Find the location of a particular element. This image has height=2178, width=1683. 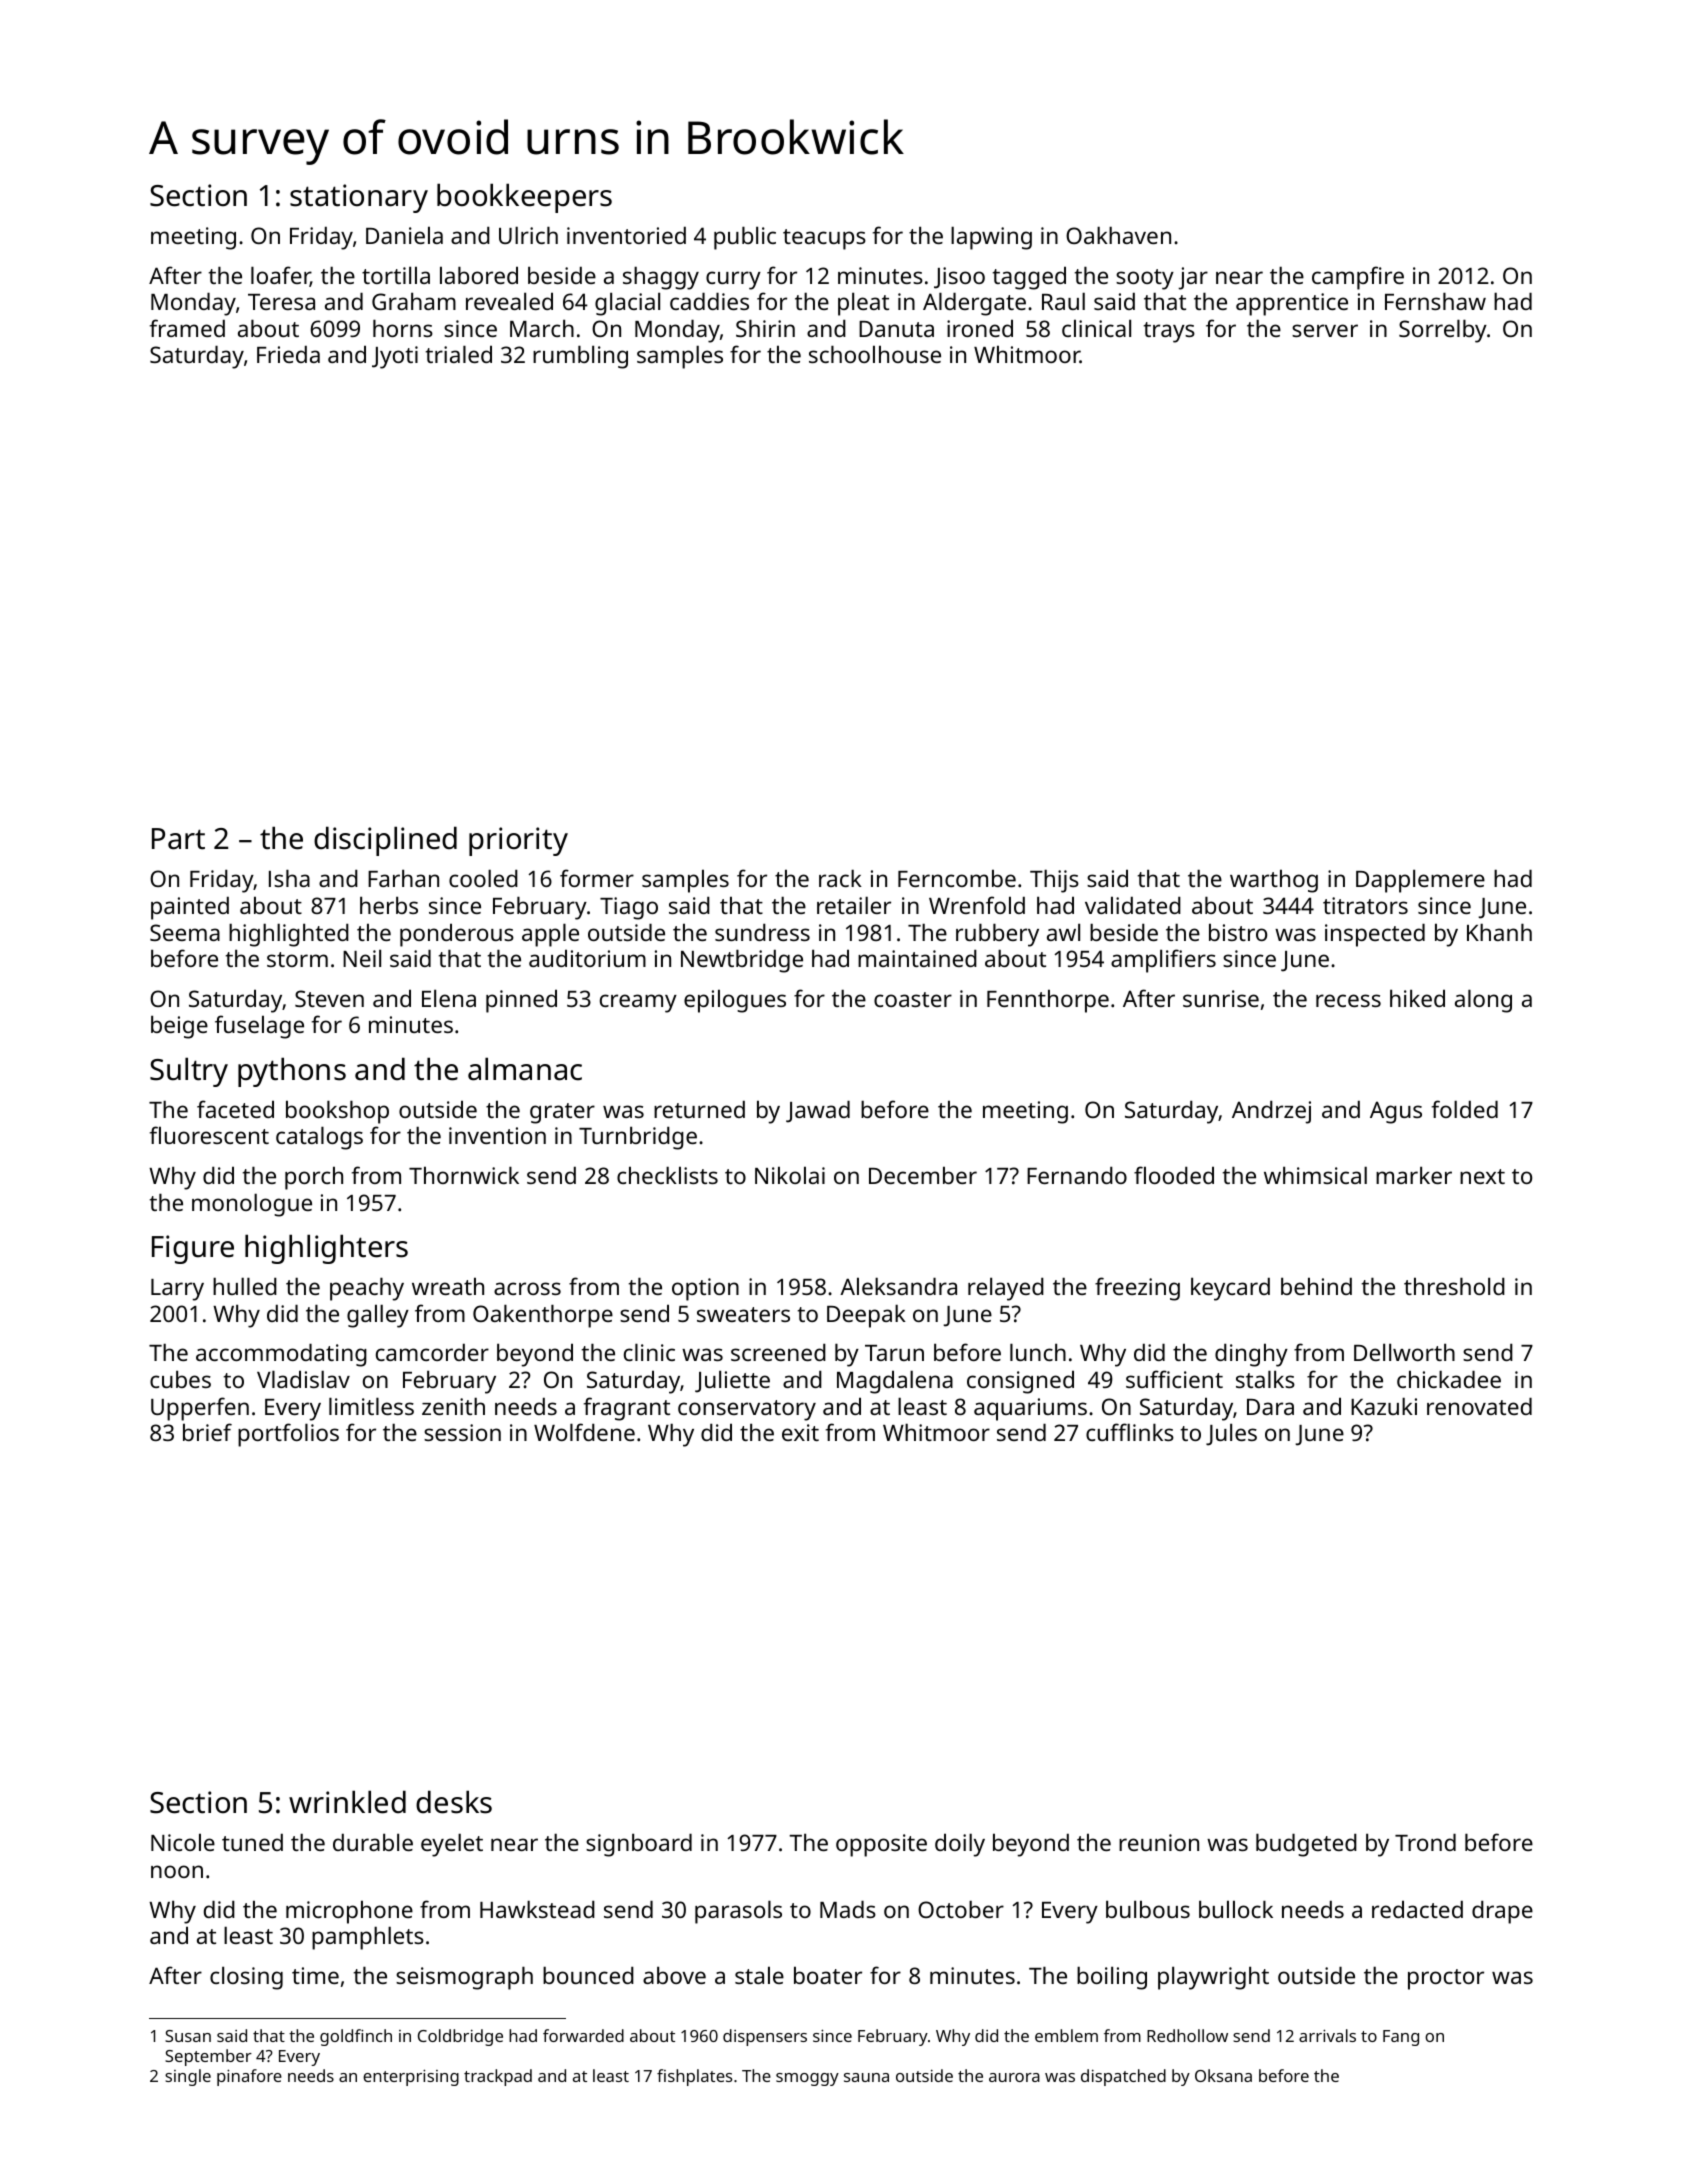

amplifiers is located at coordinates (1163, 961).
